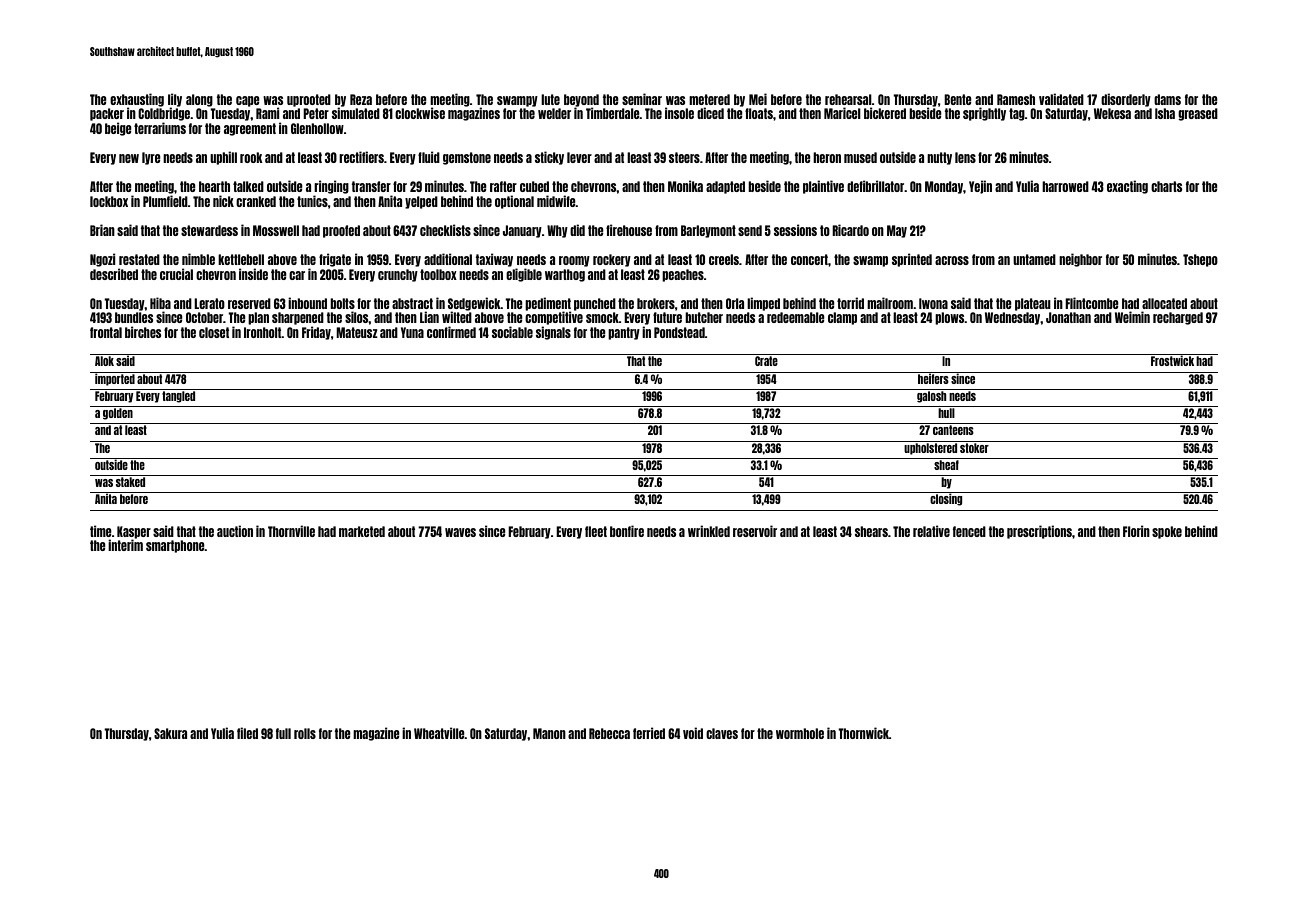 Image resolution: width=1308 pixels, height=924 pixels. What do you see at coordinates (709, 531) in the image?
I see `wrinkled` at bounding box center [709, 531].
